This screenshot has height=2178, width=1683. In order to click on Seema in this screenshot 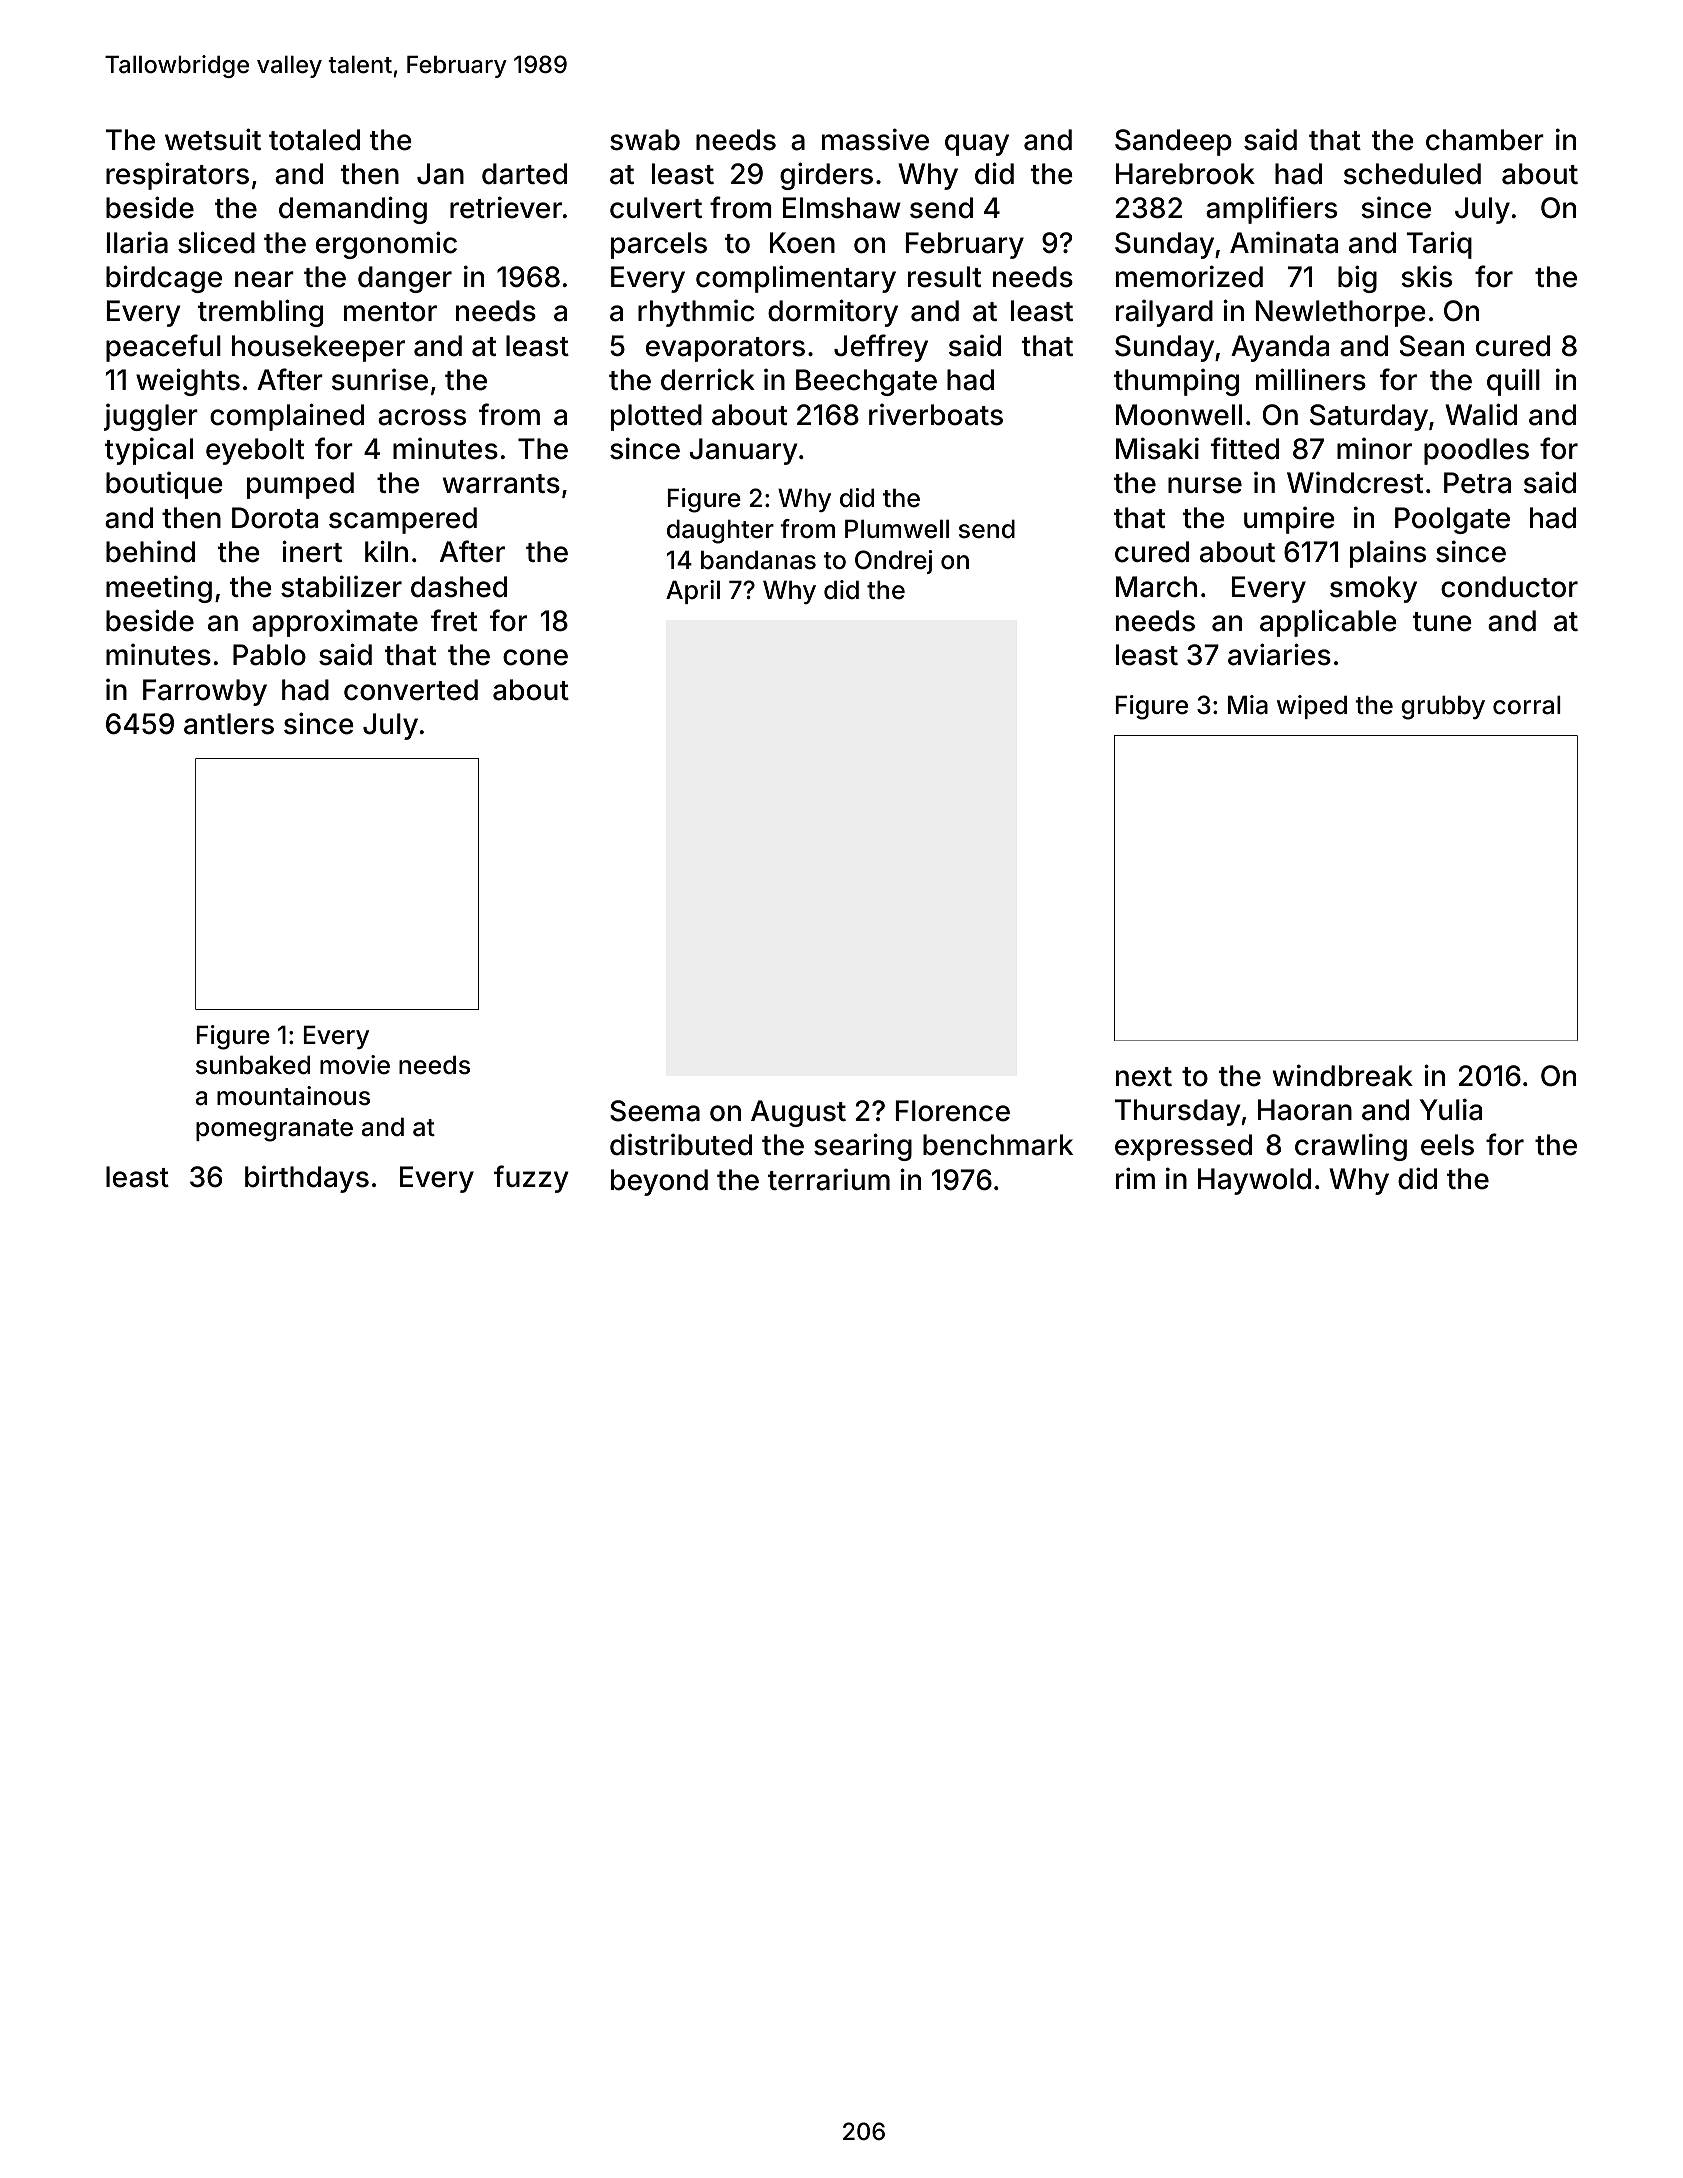, I will do `click(655, 1111)`.
